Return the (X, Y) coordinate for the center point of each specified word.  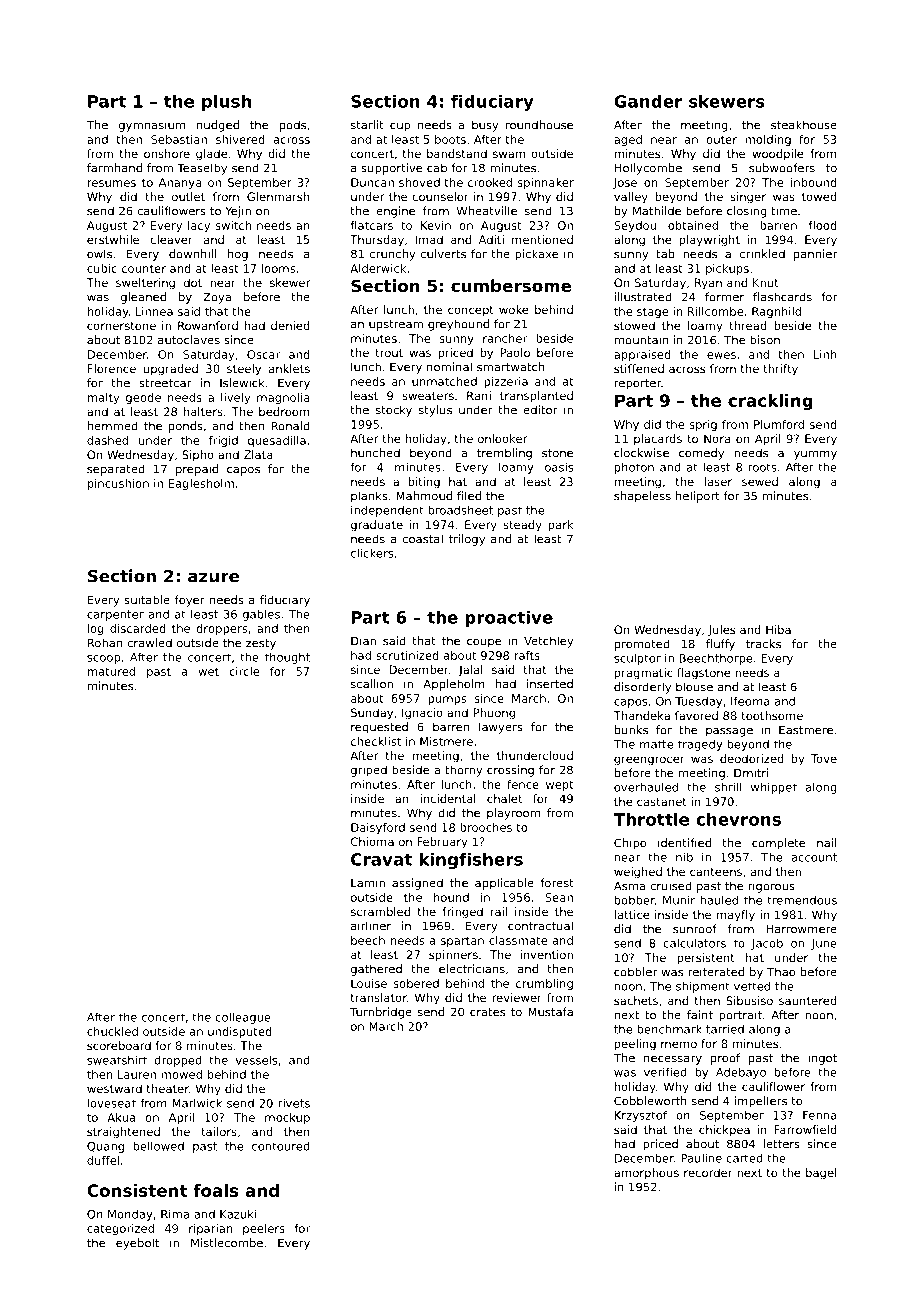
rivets (294, 1103)
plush (226, 102)
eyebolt (137, 1244)
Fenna (820, 1115)
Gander (648, 101)
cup (400, 127)
